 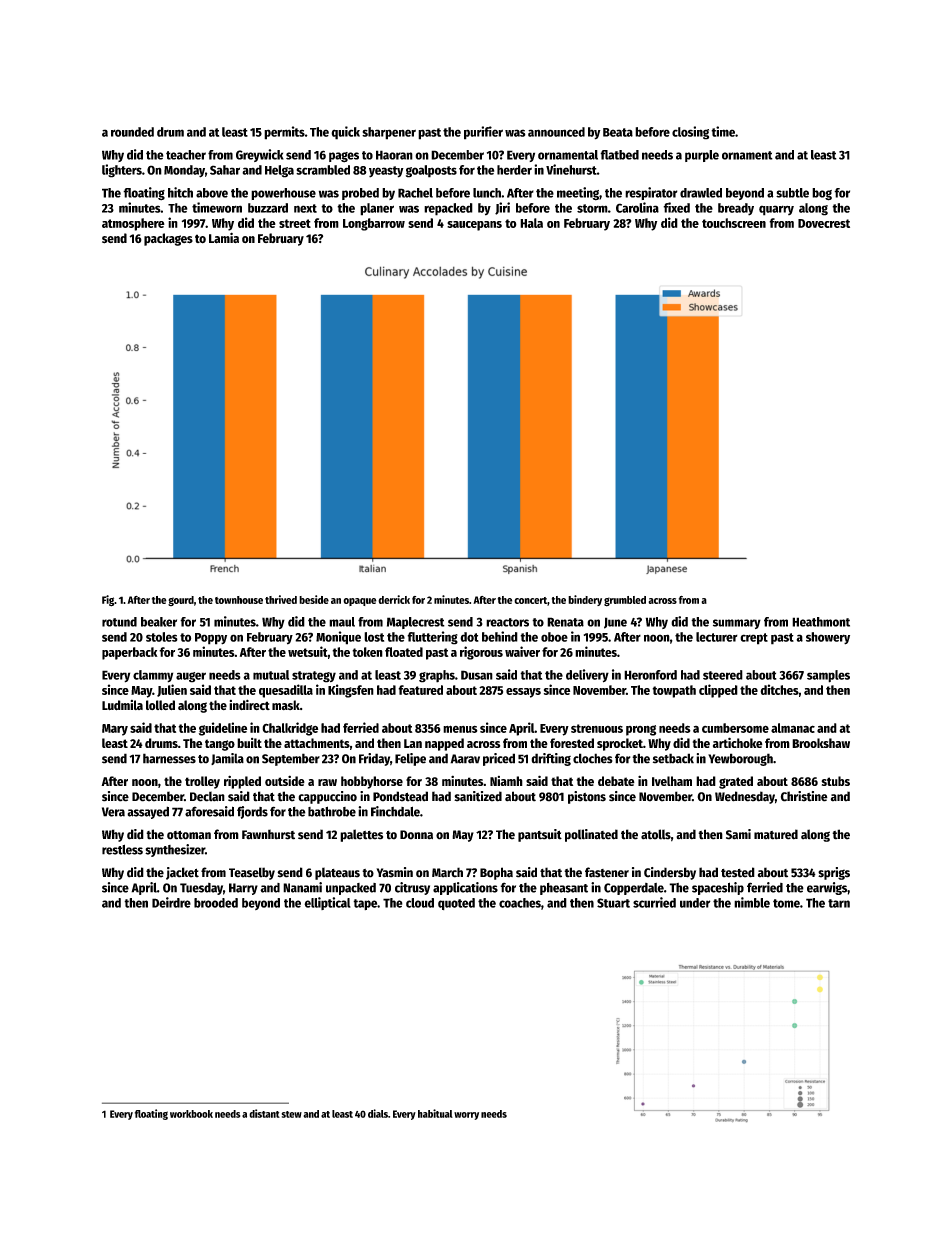 I want to click on bog, so click(x=822, y=194).
